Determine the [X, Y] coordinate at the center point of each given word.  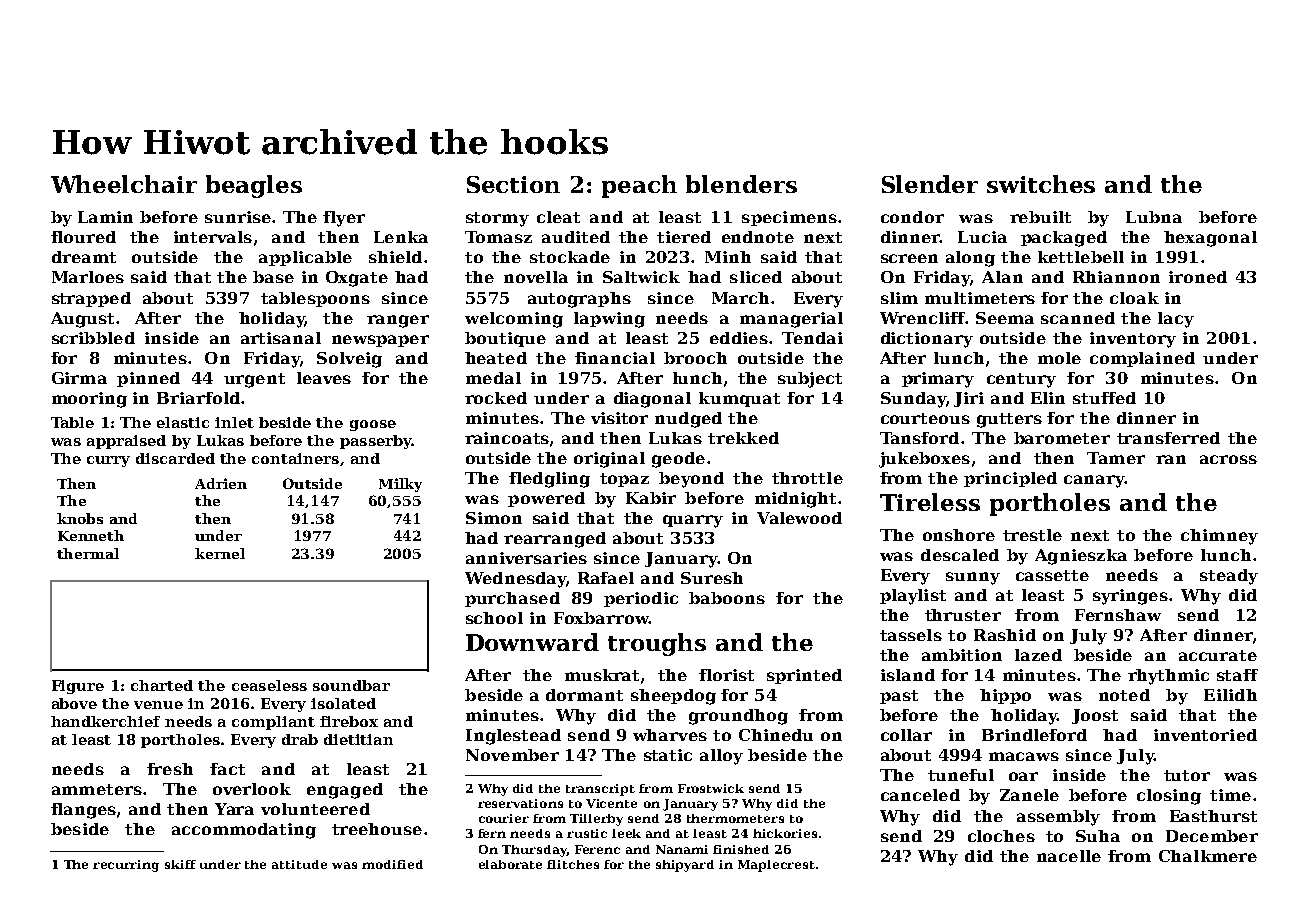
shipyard [685, 866]
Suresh [712, 578]
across [1228, 459]
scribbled [93, 338]
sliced [756, 277]
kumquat [739, 399]
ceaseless [269, 685]
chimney [1219, 537]
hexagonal [1210, 239]
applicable [305, 258]
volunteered [315, 809]
